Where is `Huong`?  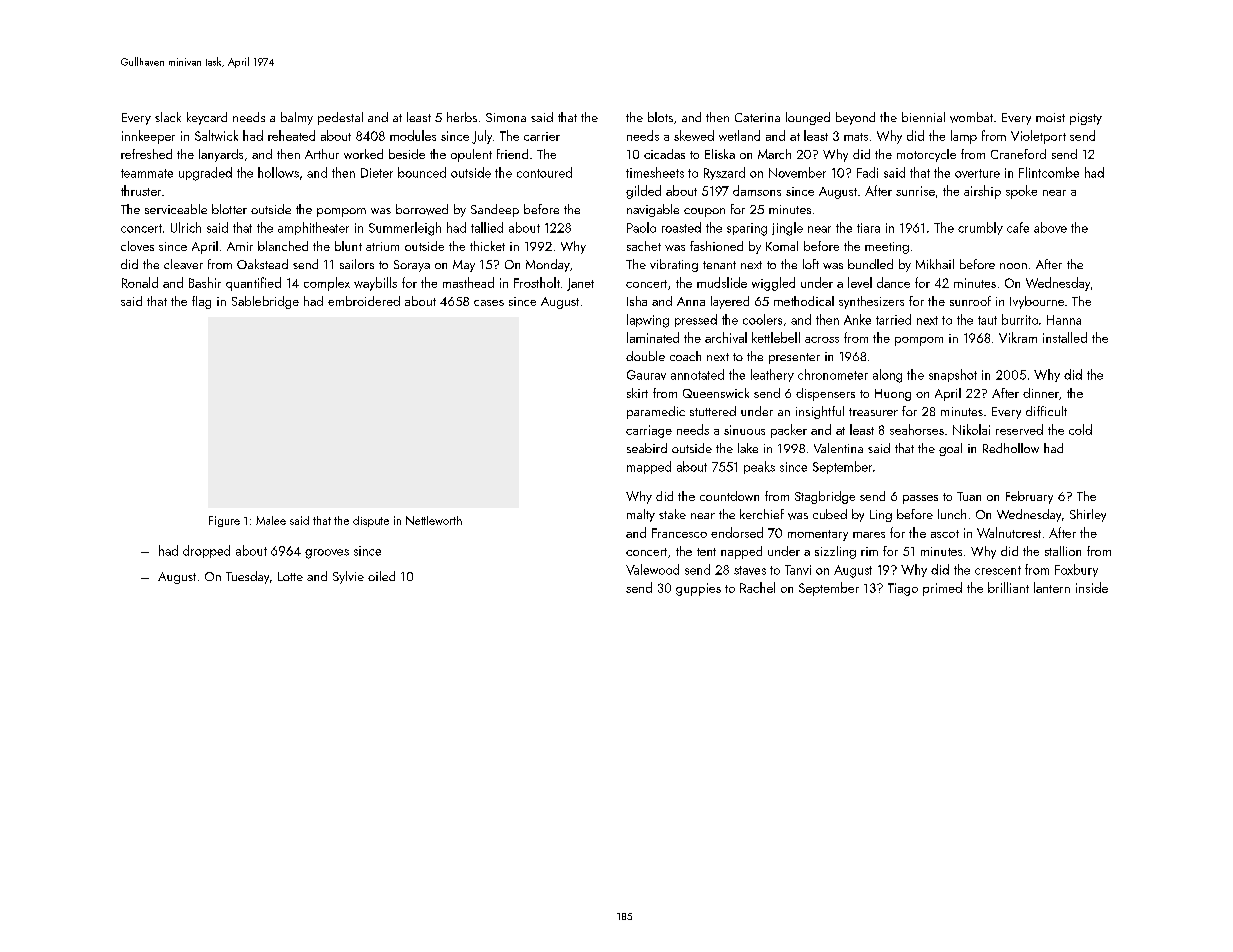
Huong is located at coordinates (893, 395).
